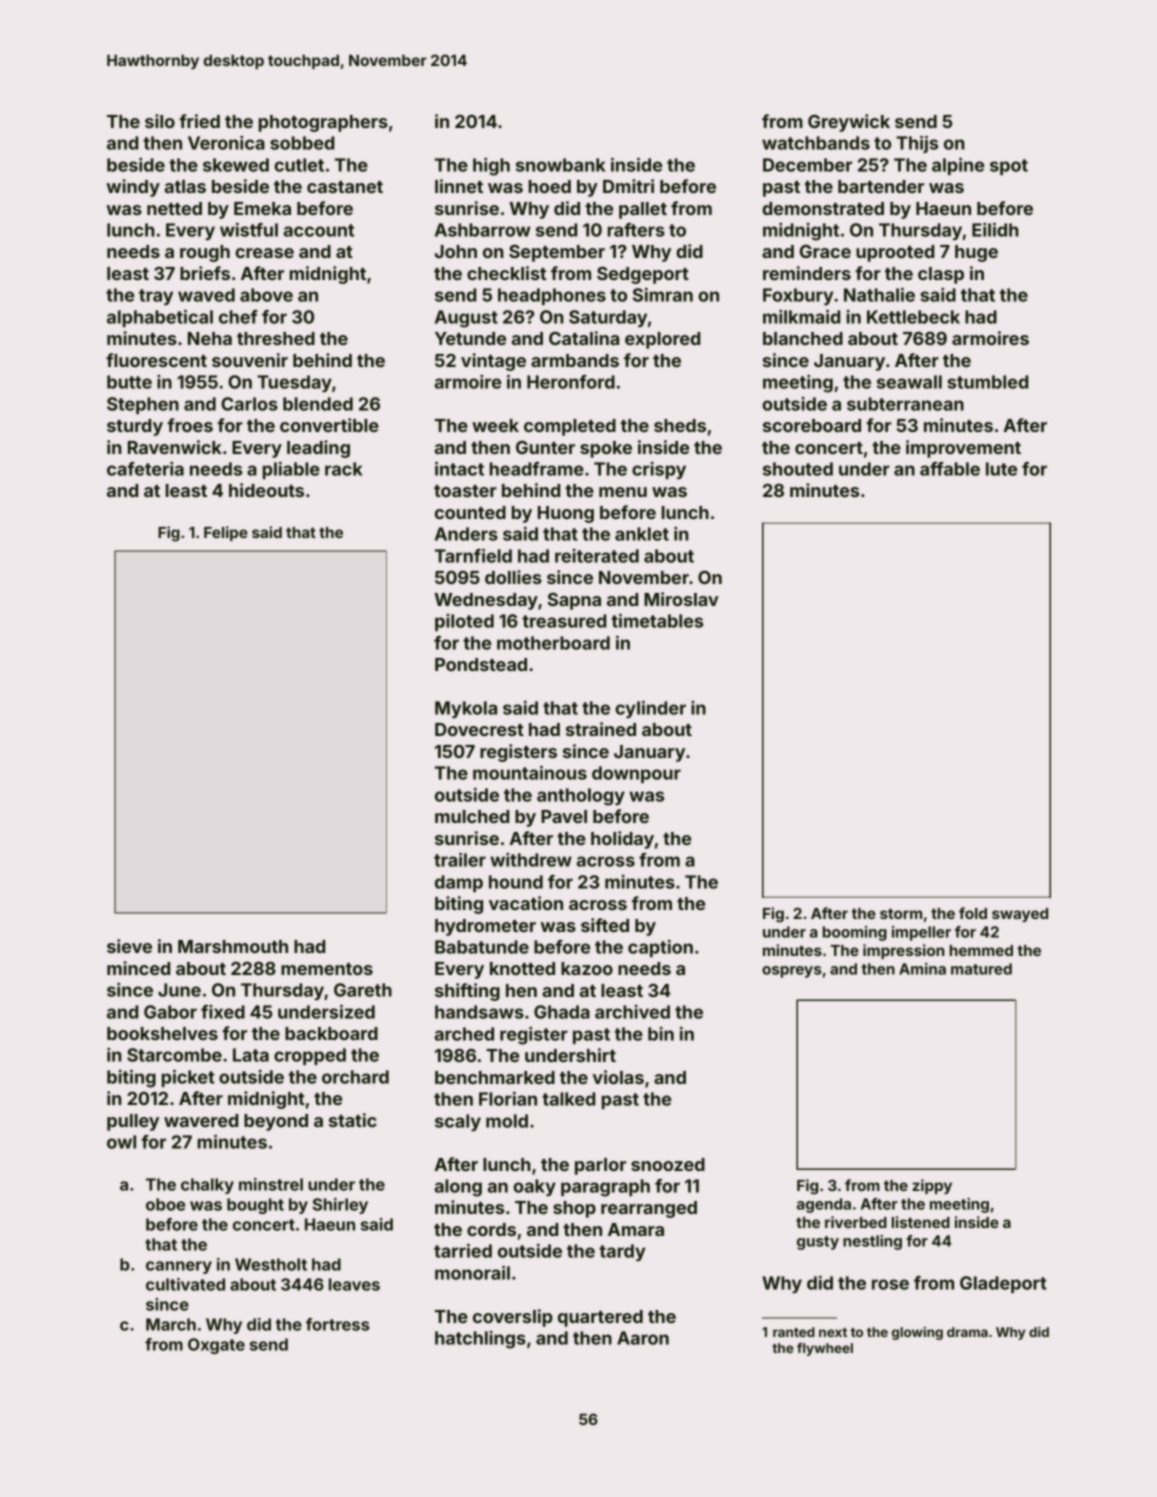 Image resolution: width=1157 pixels, height=1497 pixels. I want to click on Felipe, so click(226, 533).
